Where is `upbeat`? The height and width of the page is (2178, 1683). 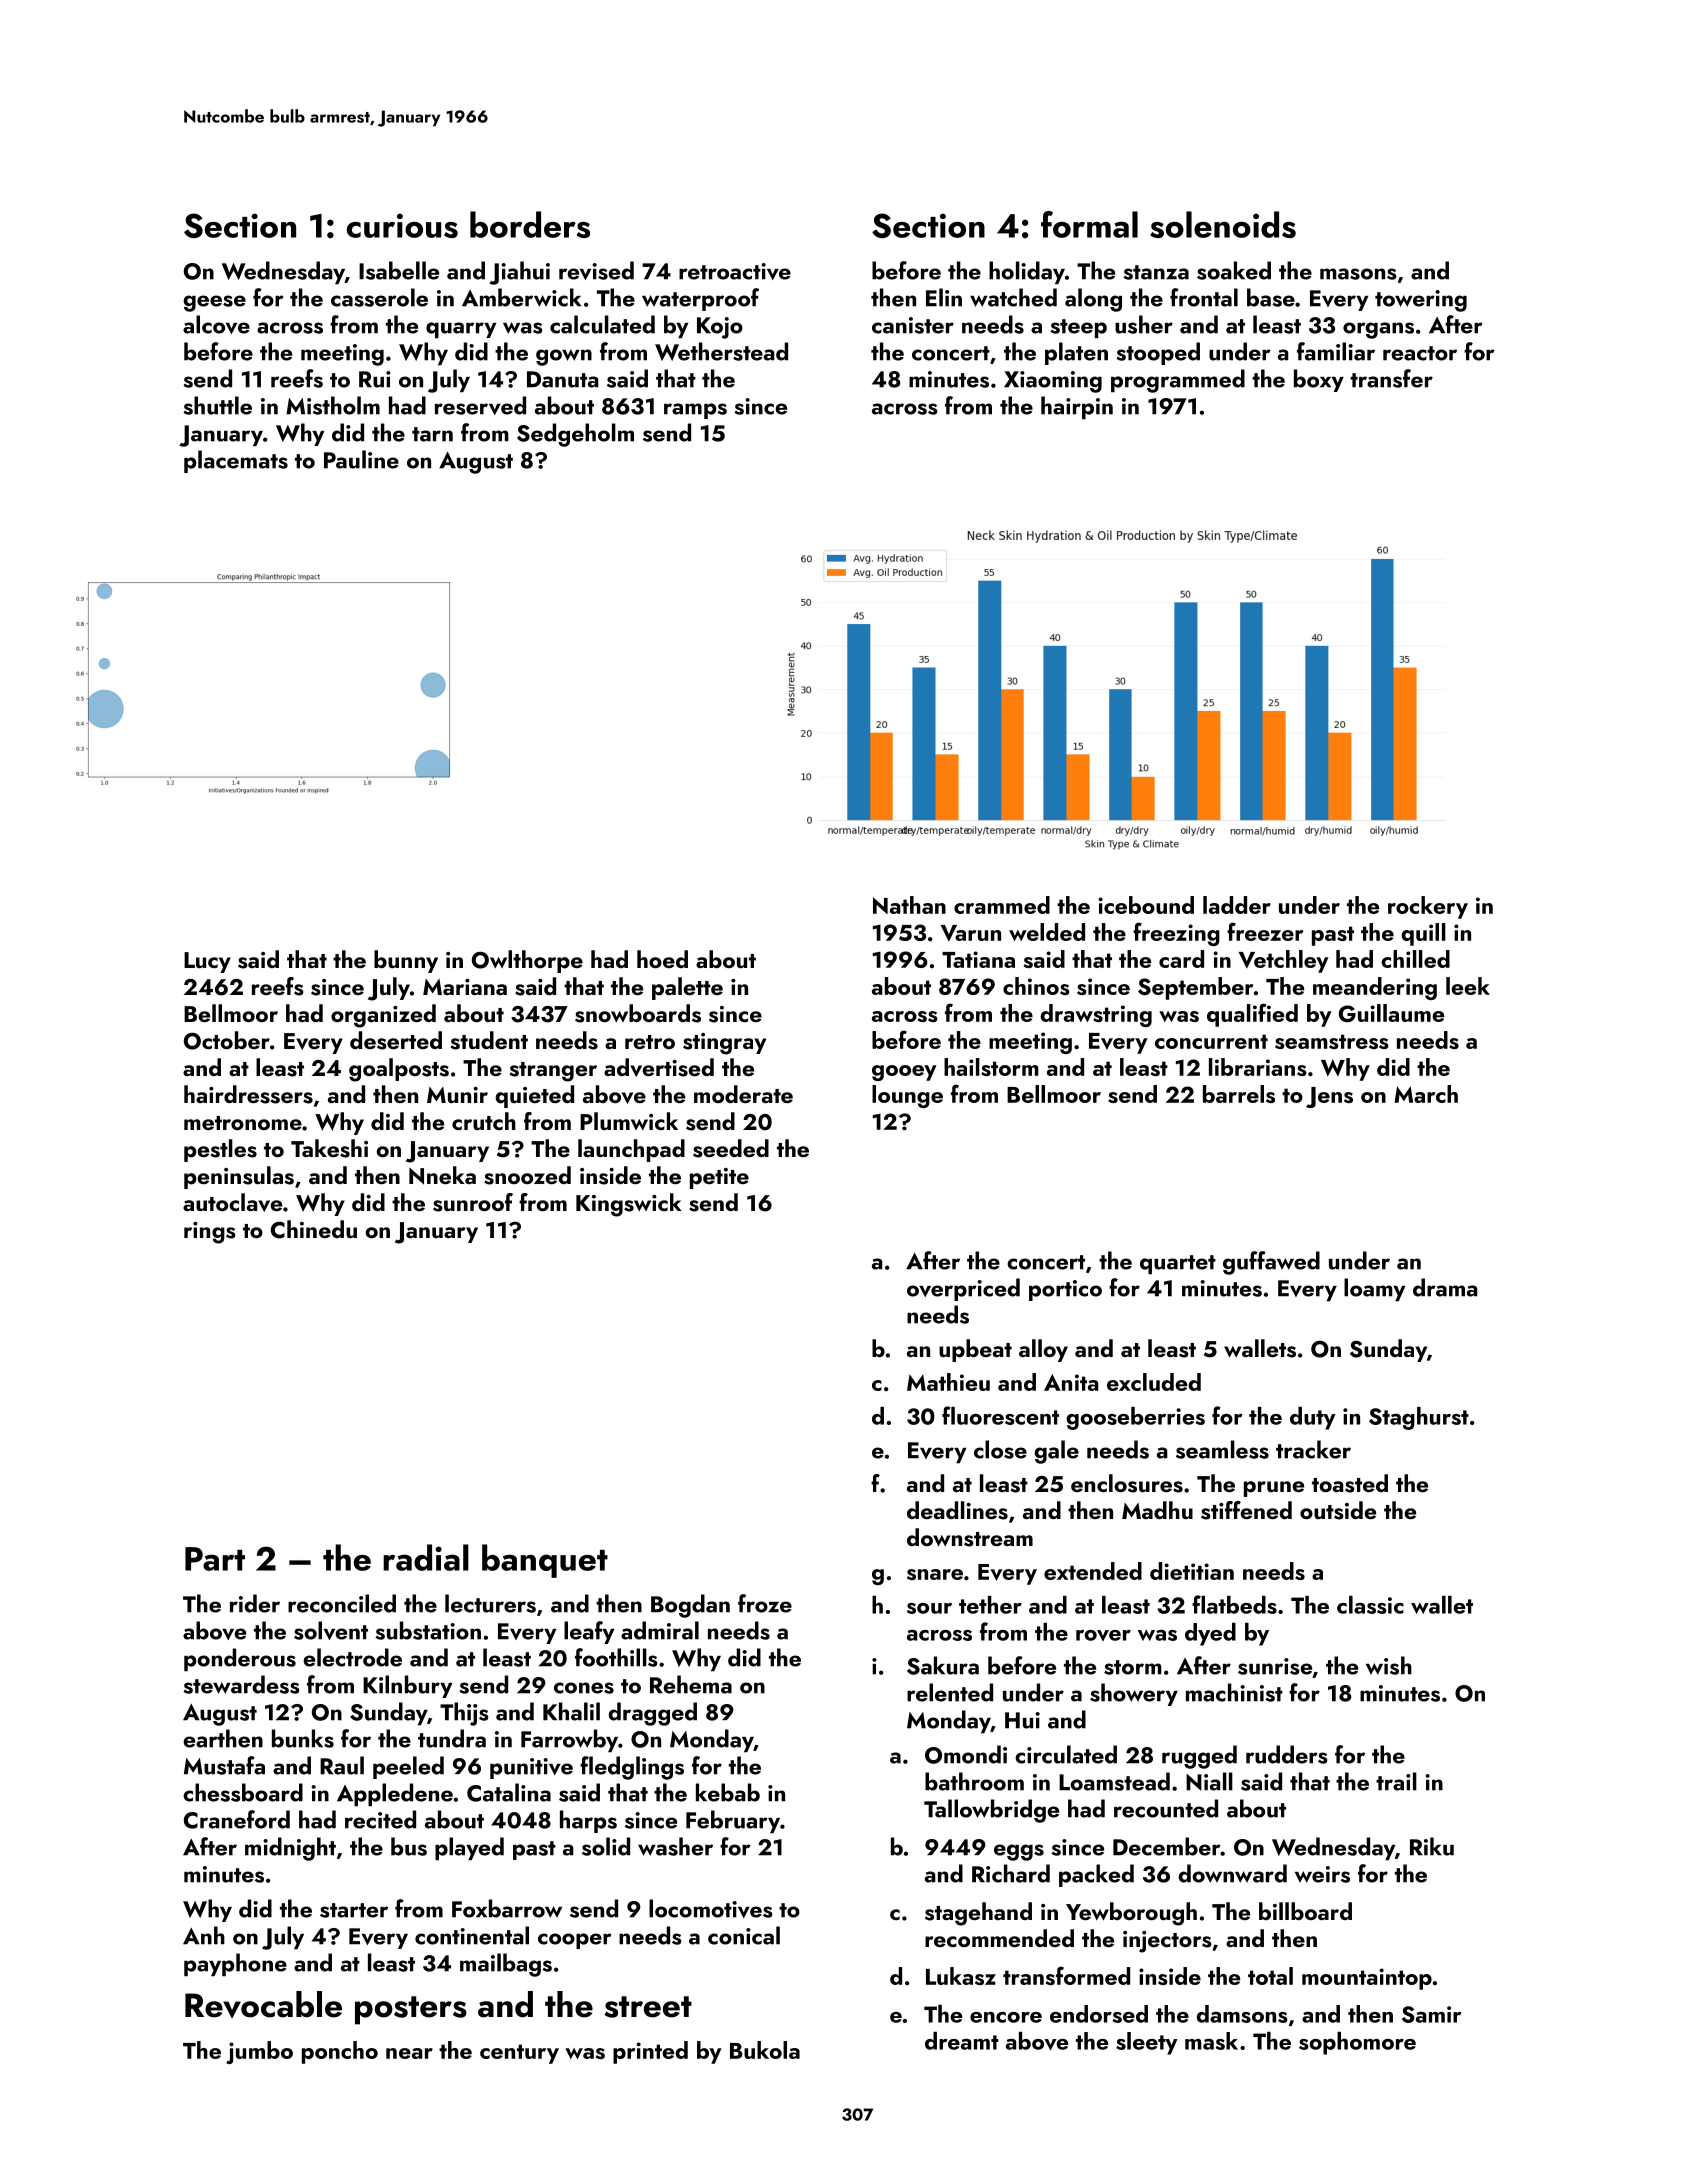
upbeat is located at coordinates (975, 1350).
